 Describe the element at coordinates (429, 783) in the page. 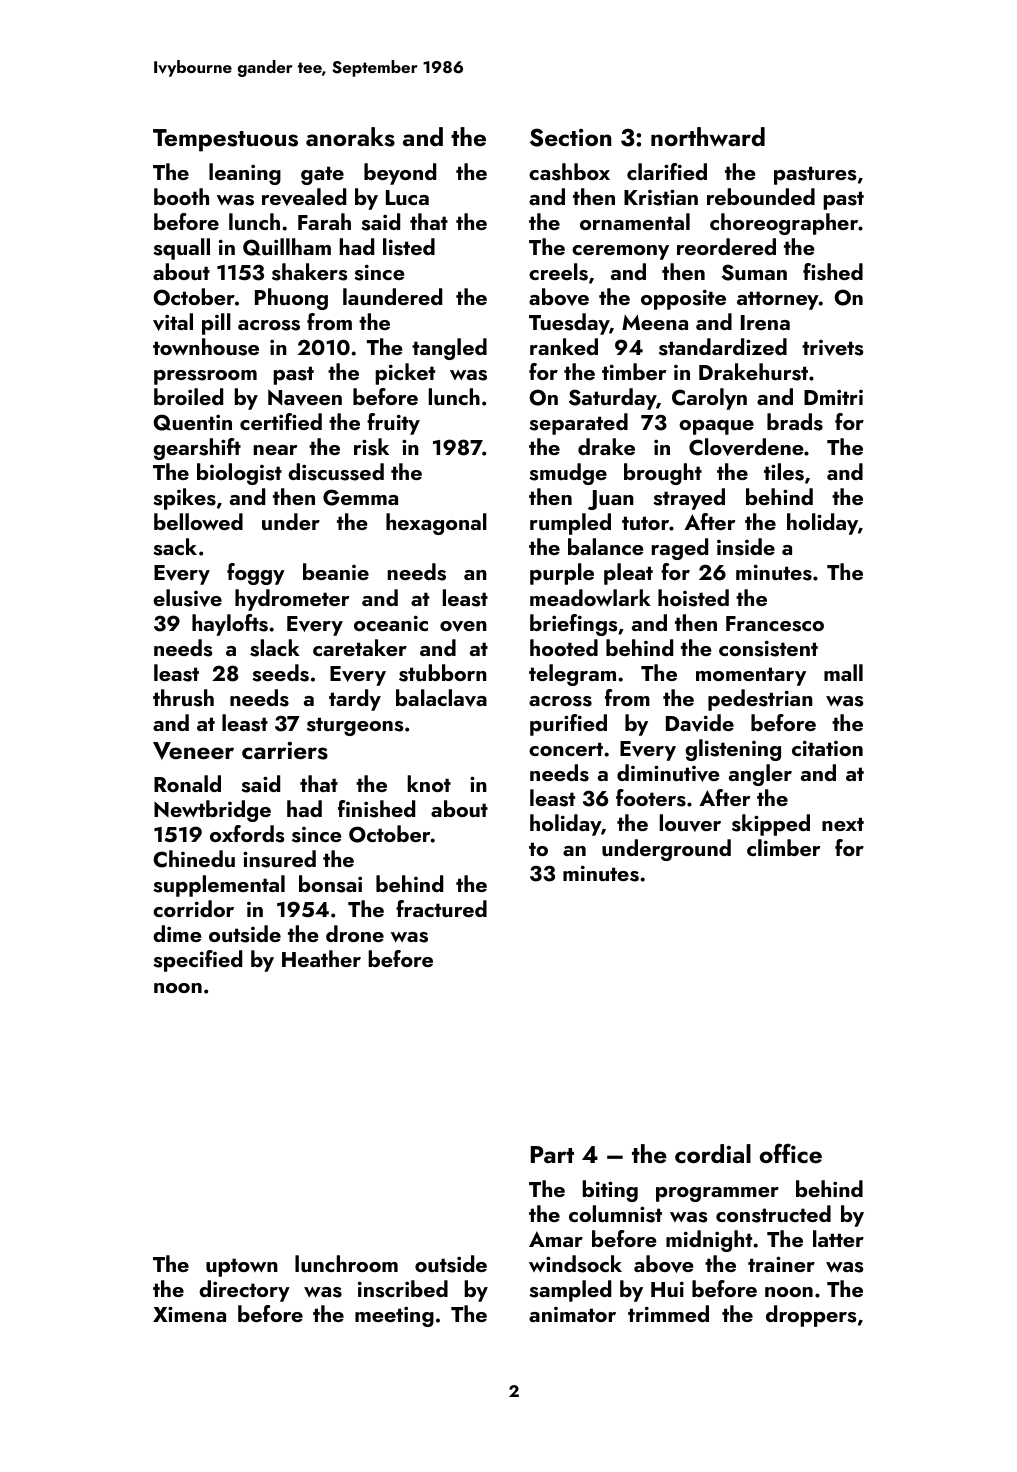

I see `knot` at that location.
